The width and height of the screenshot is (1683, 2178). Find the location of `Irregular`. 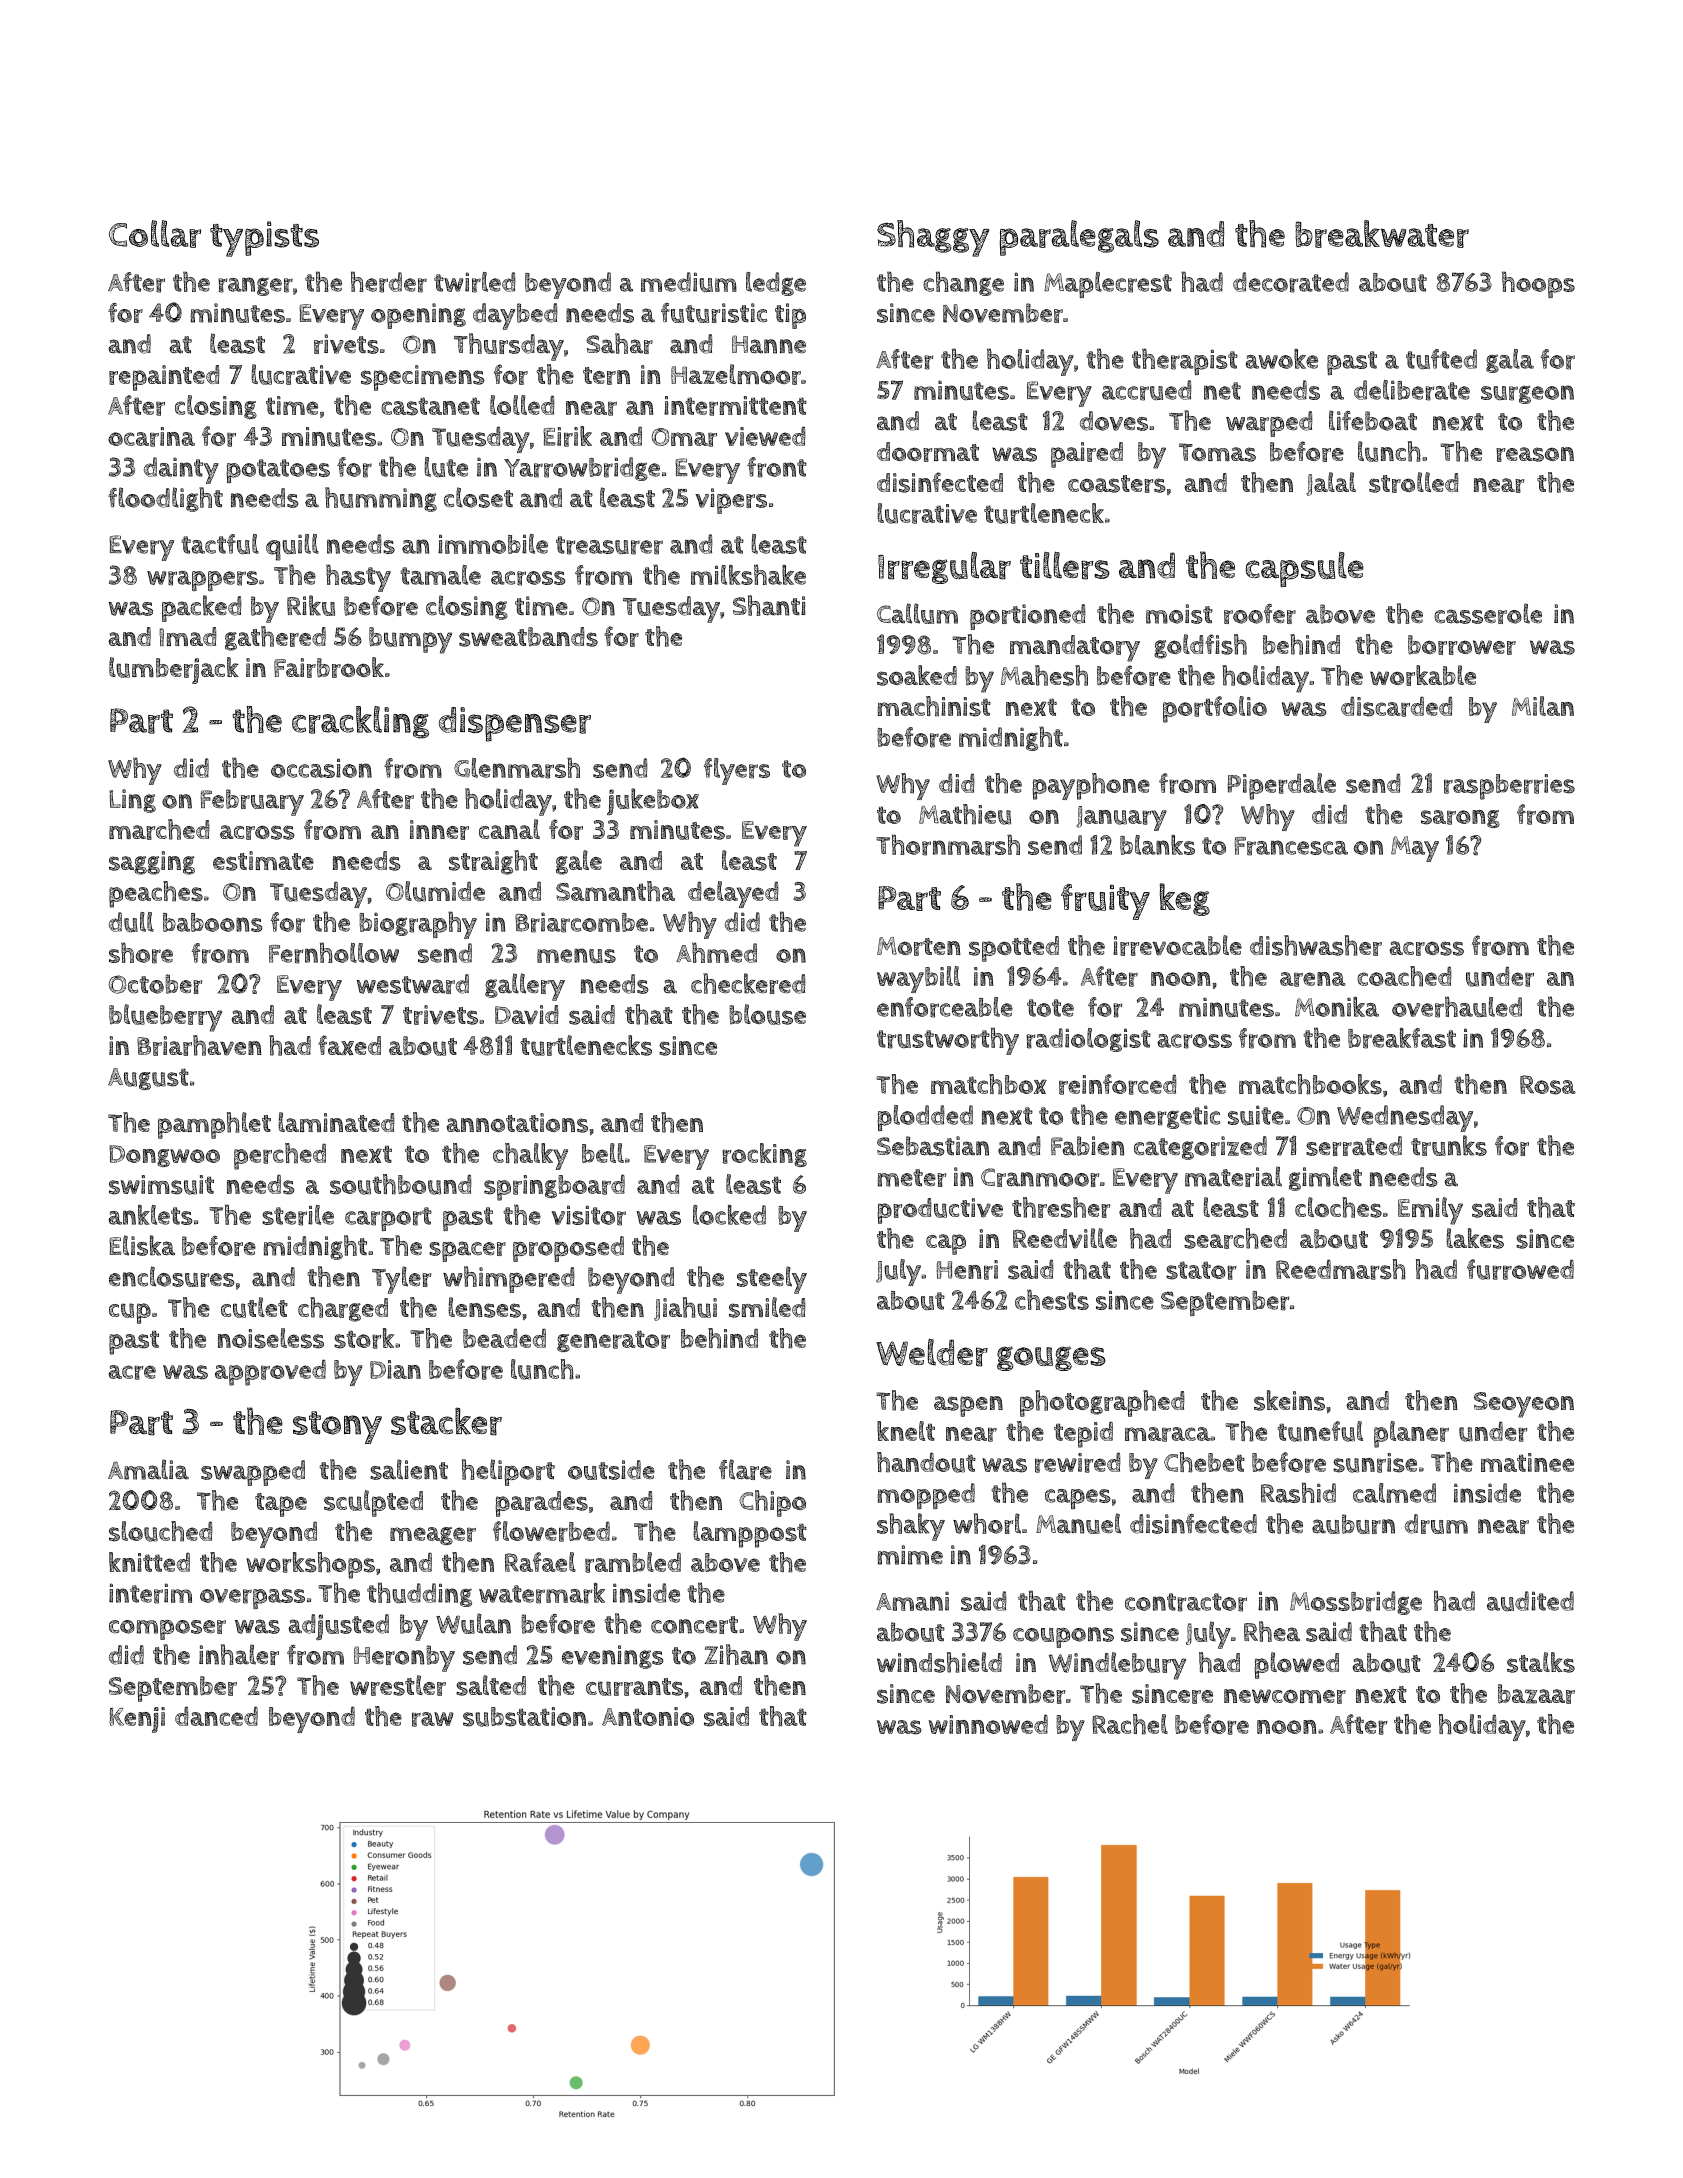

Irregular is located at coordinates (944, 568).
